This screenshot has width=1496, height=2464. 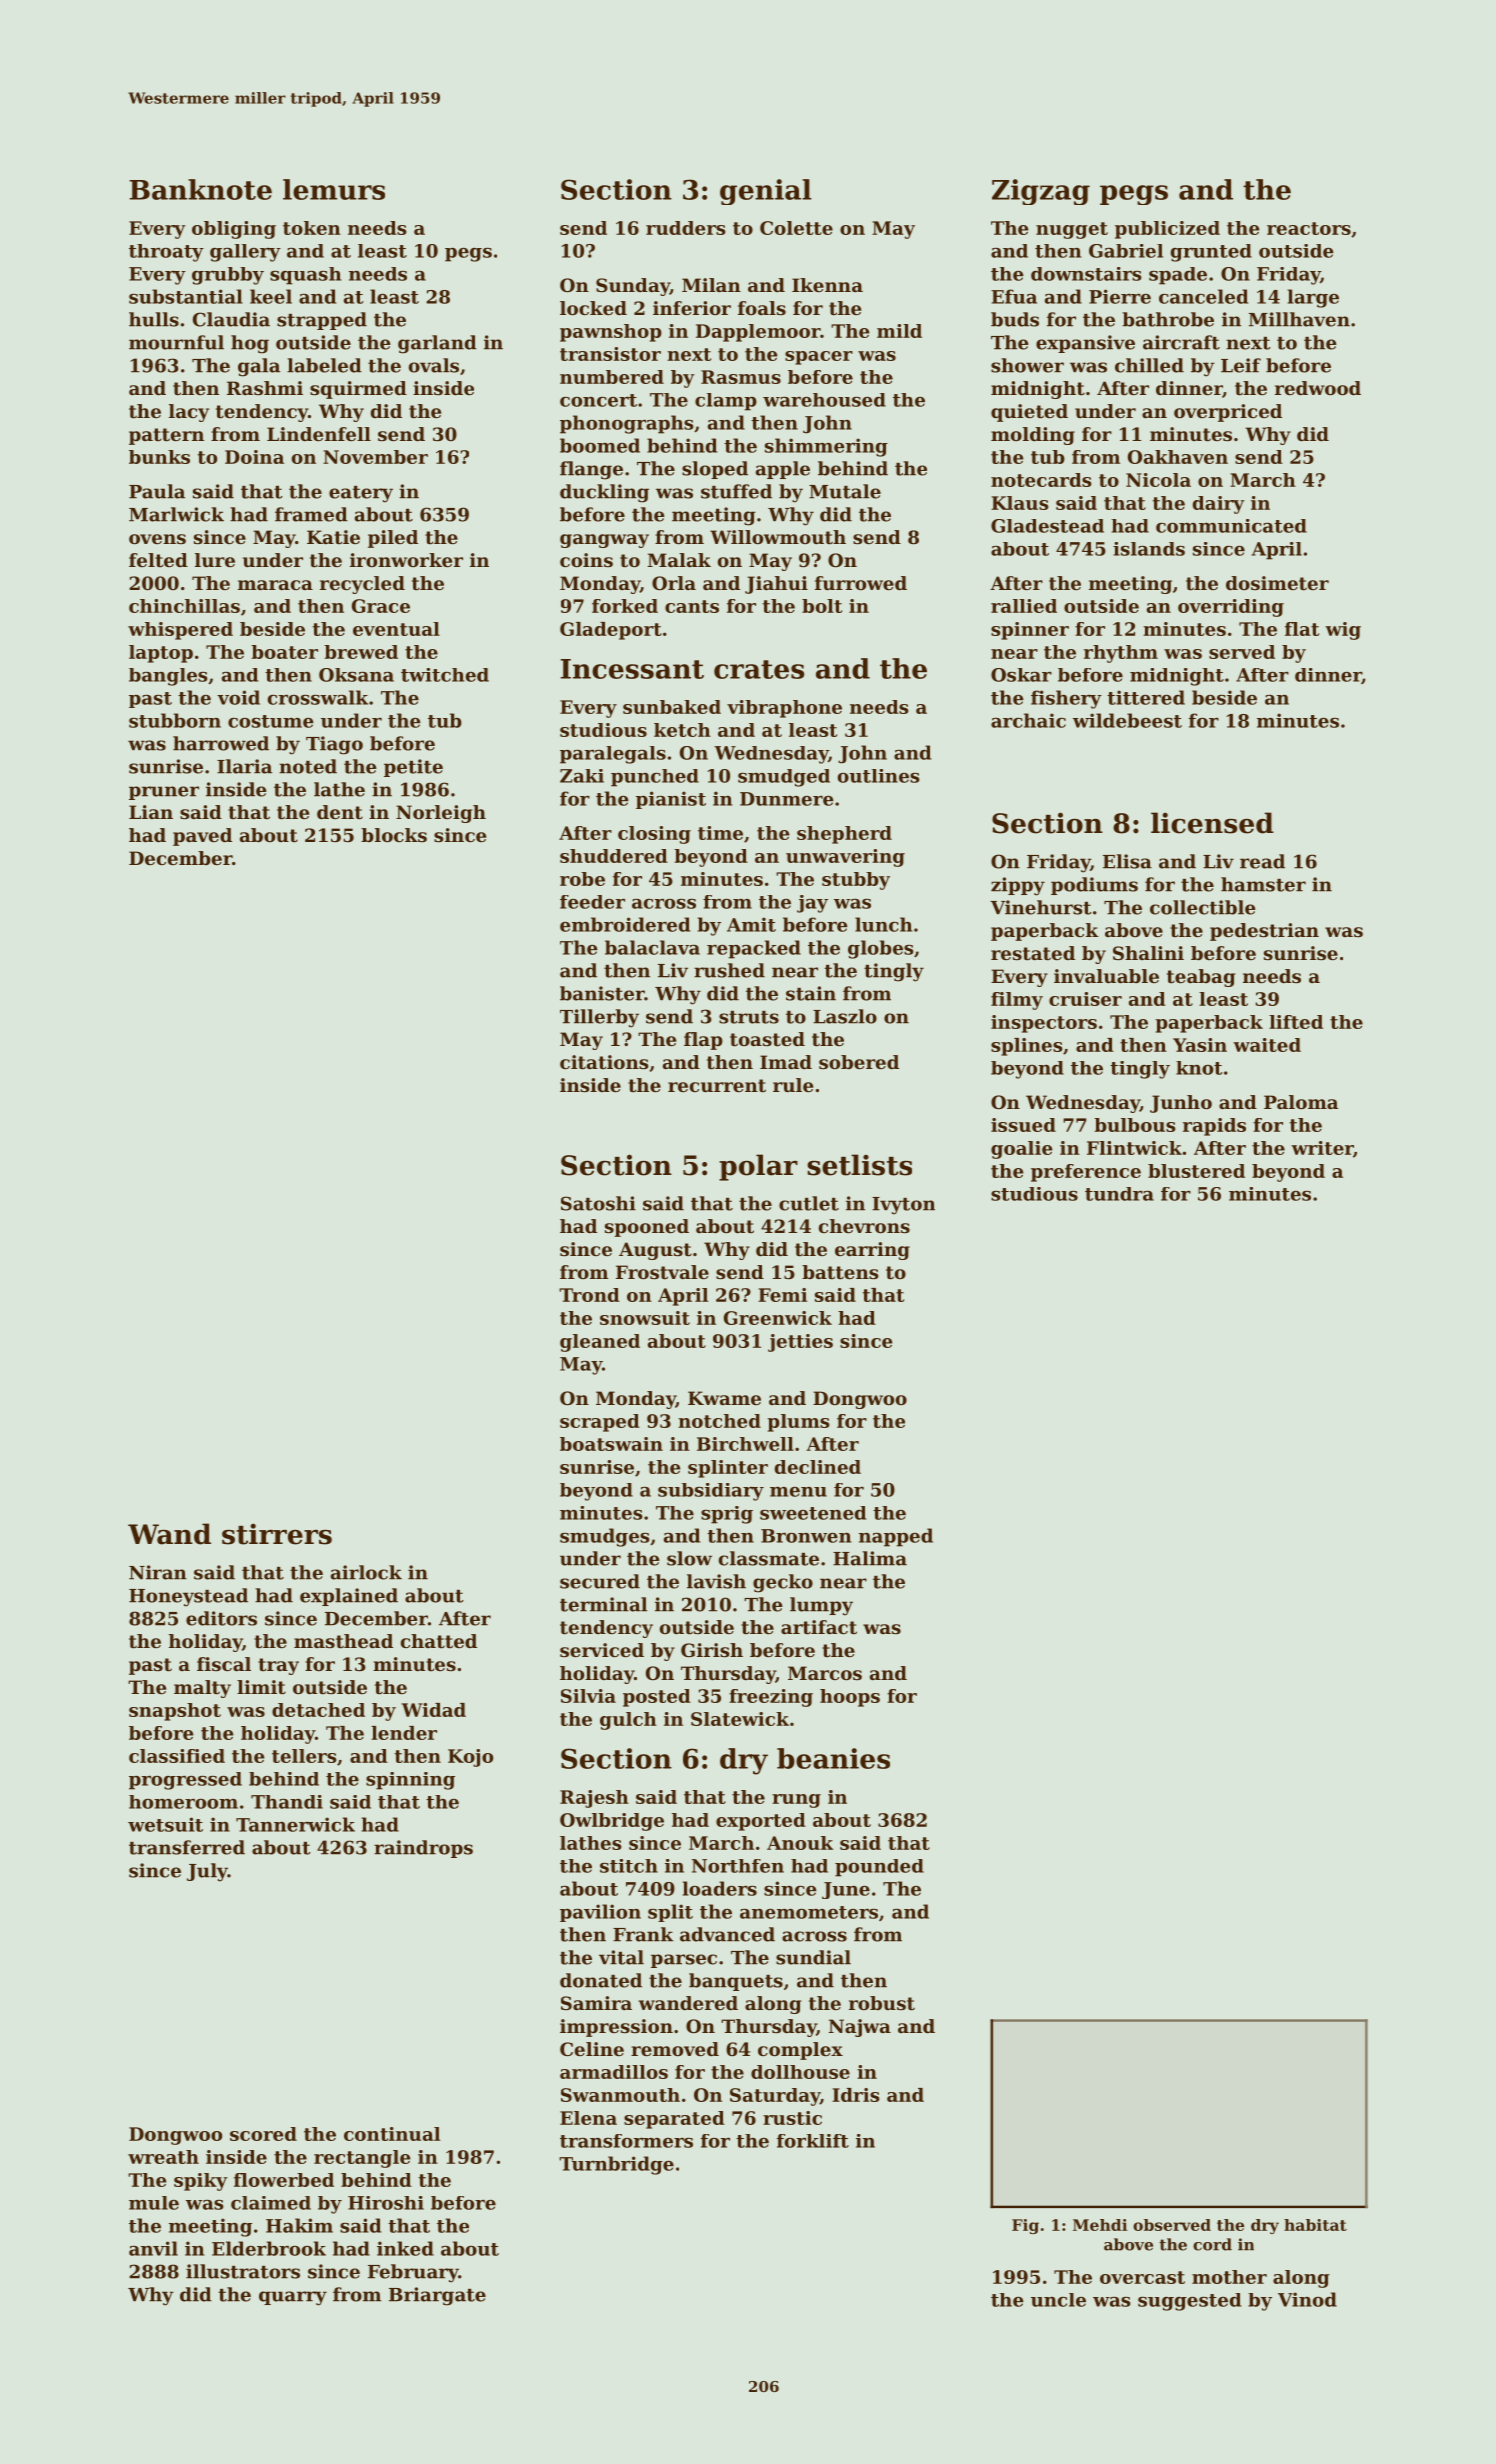 What do you see at coordinates (394, 835) in the screenshot?
I see `blocks` at bounding box center [394, 835].
